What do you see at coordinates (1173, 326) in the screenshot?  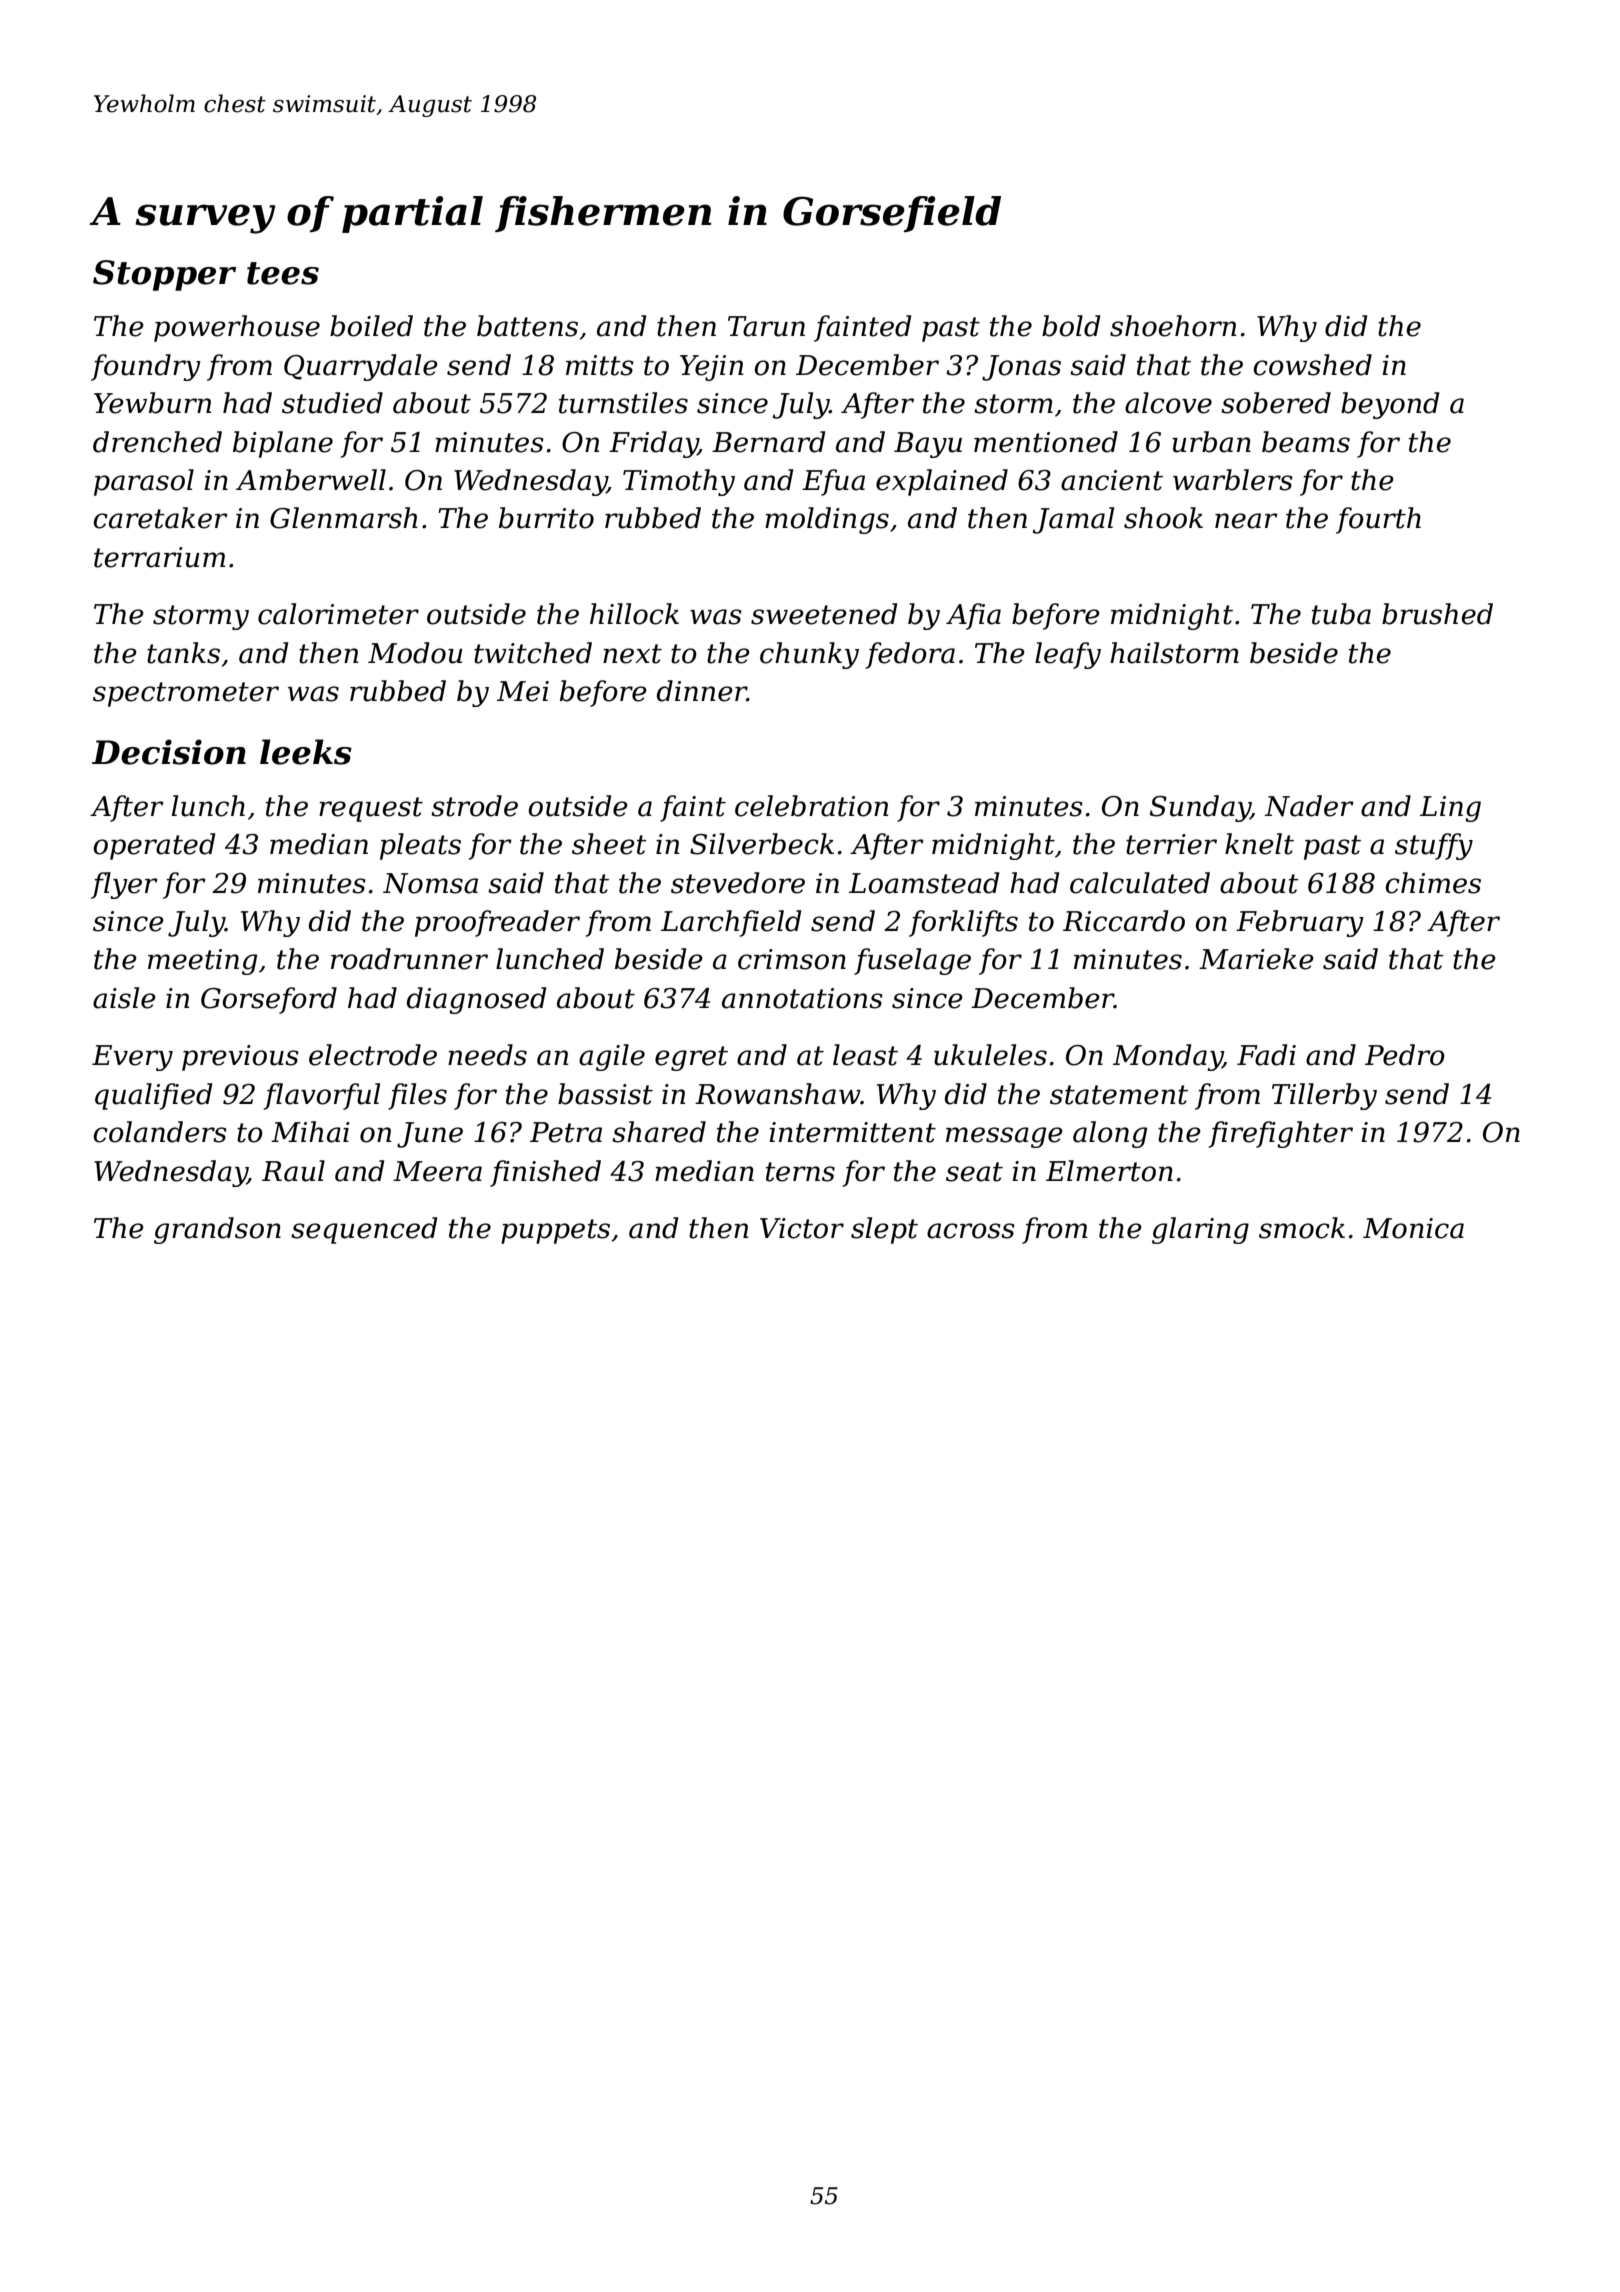 I see `shoehorn` at bounding box center [1173, 326].
